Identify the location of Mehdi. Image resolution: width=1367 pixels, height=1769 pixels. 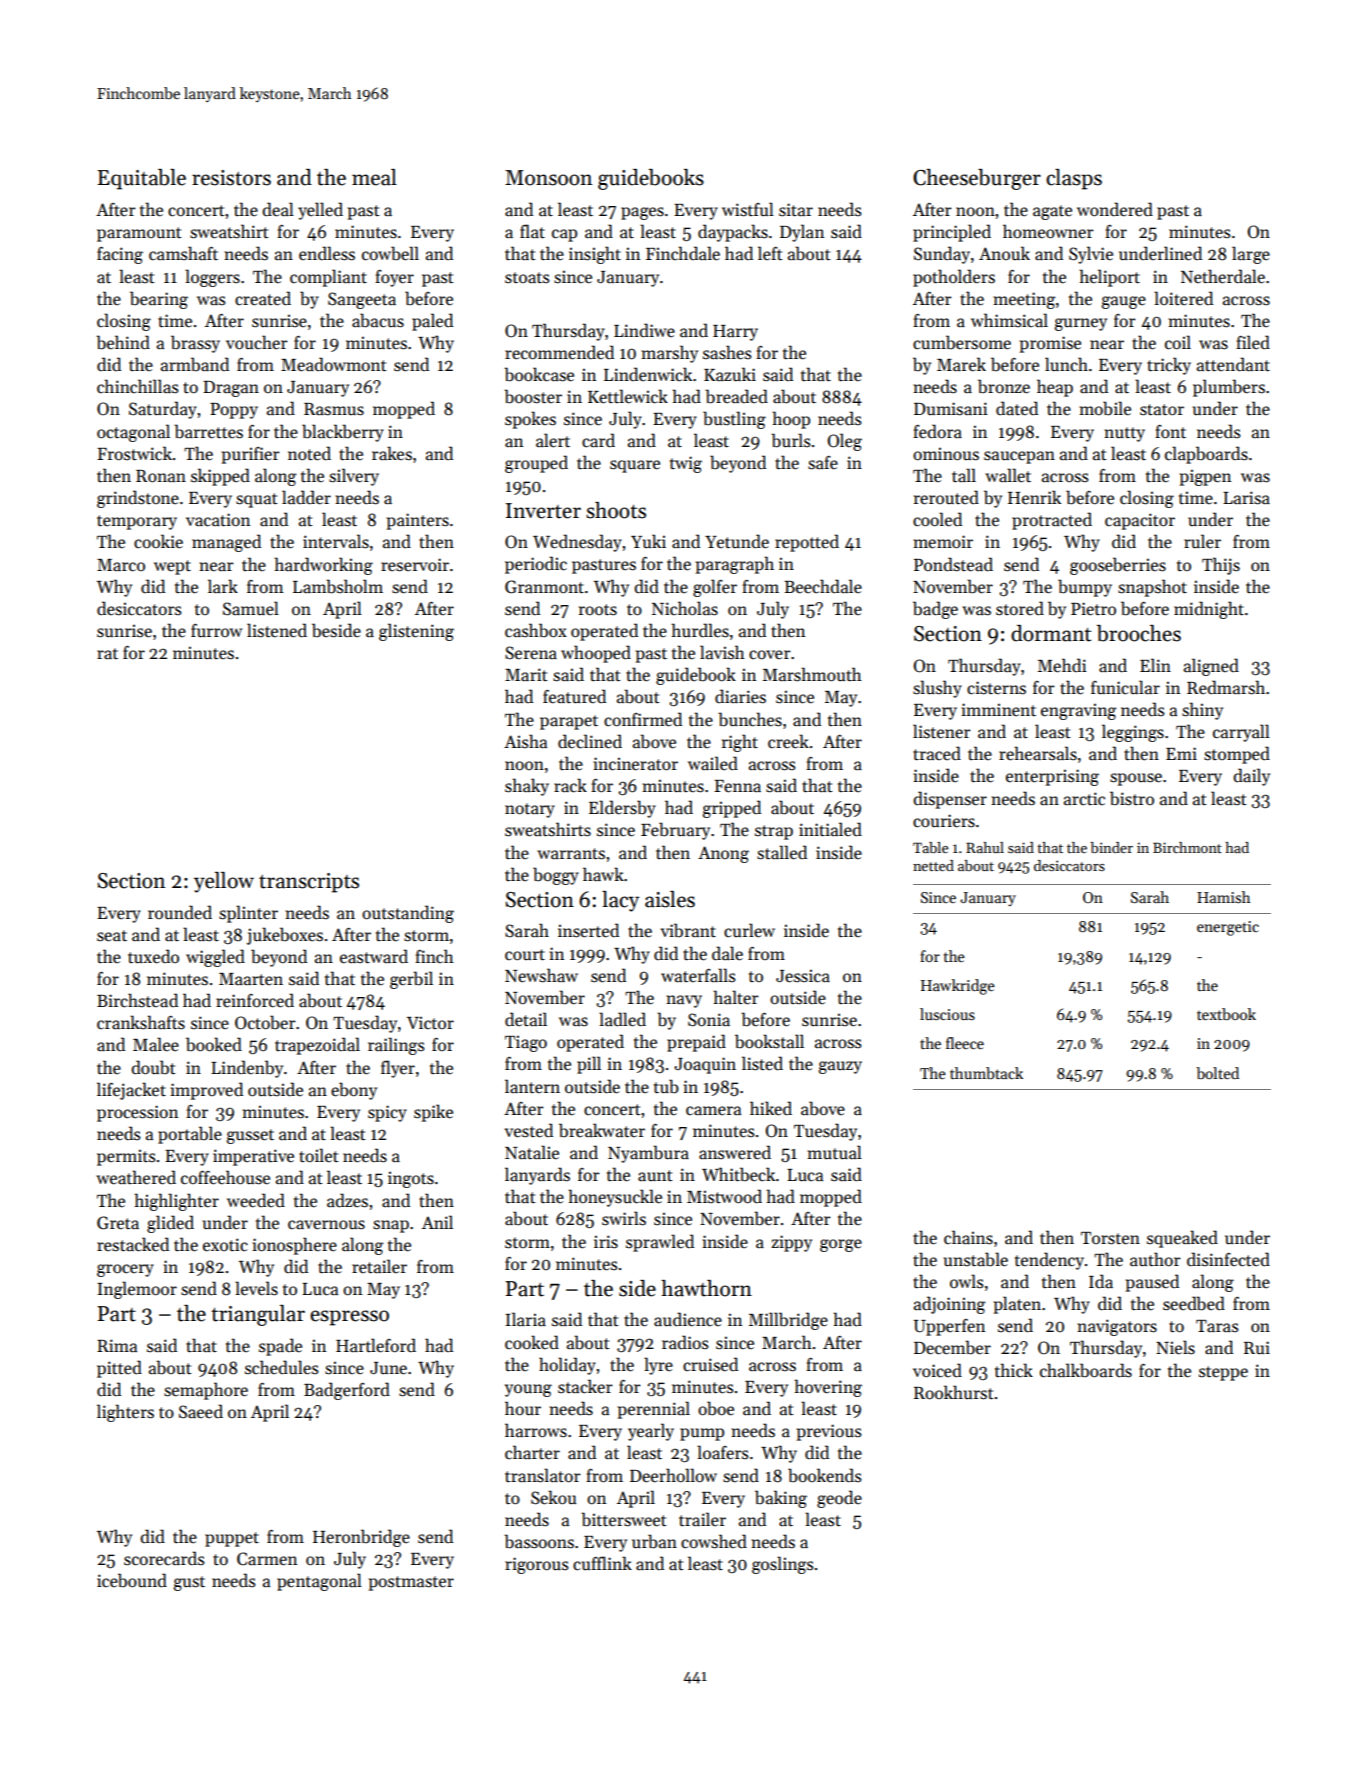
(1062, 665).
